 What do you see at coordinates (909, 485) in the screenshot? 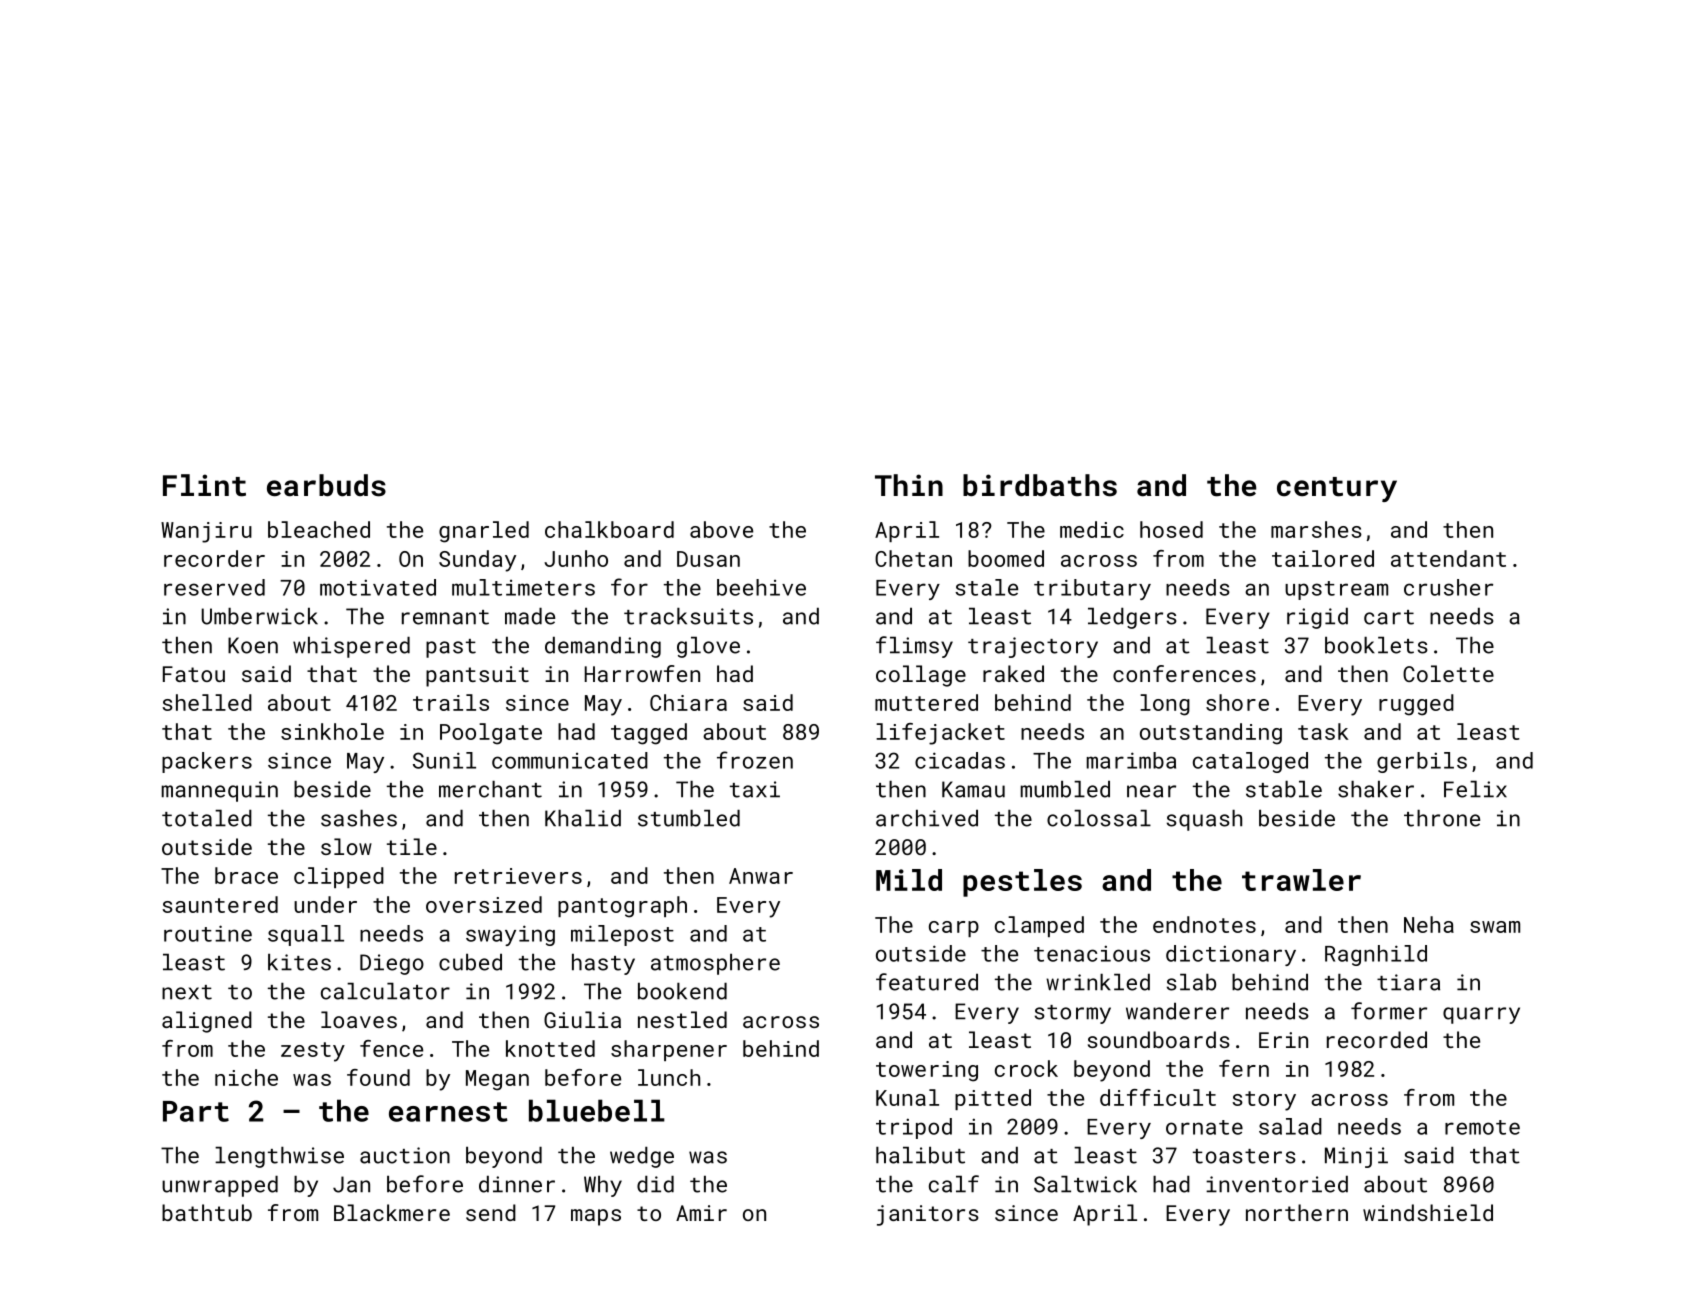
I see `Thin` at bounding box center [909, 485].
